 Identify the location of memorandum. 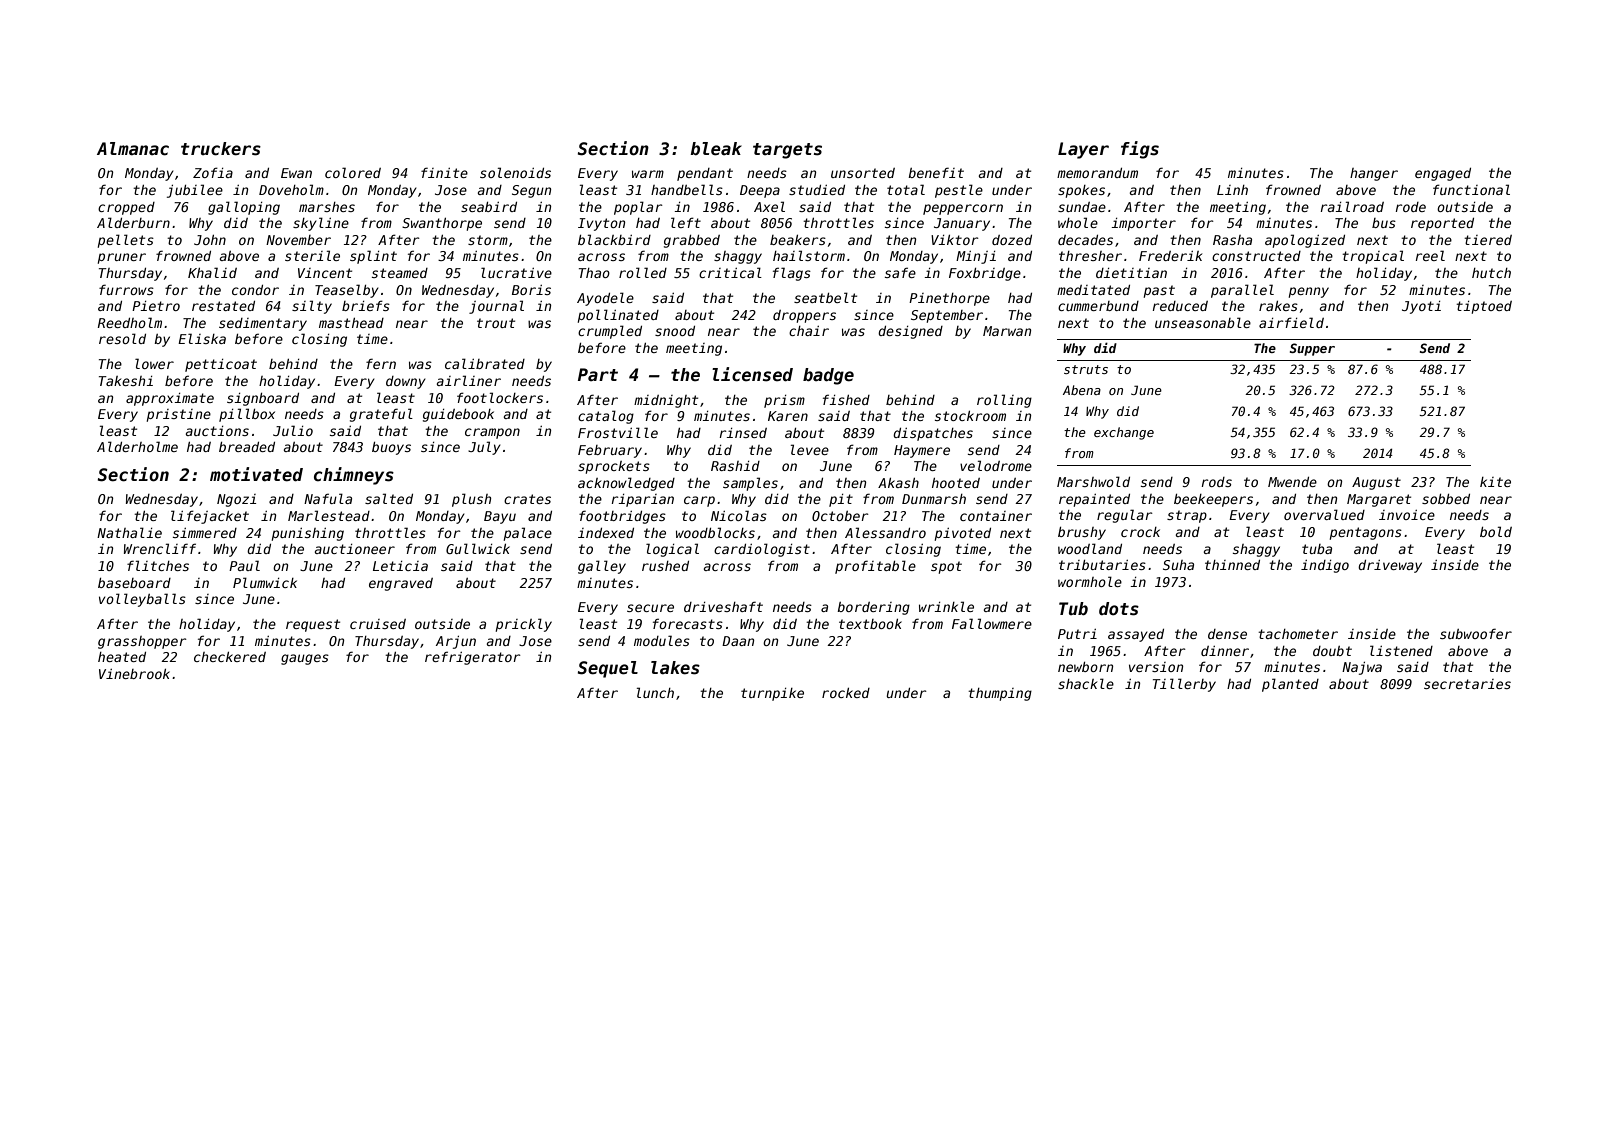
(1097, 173).
